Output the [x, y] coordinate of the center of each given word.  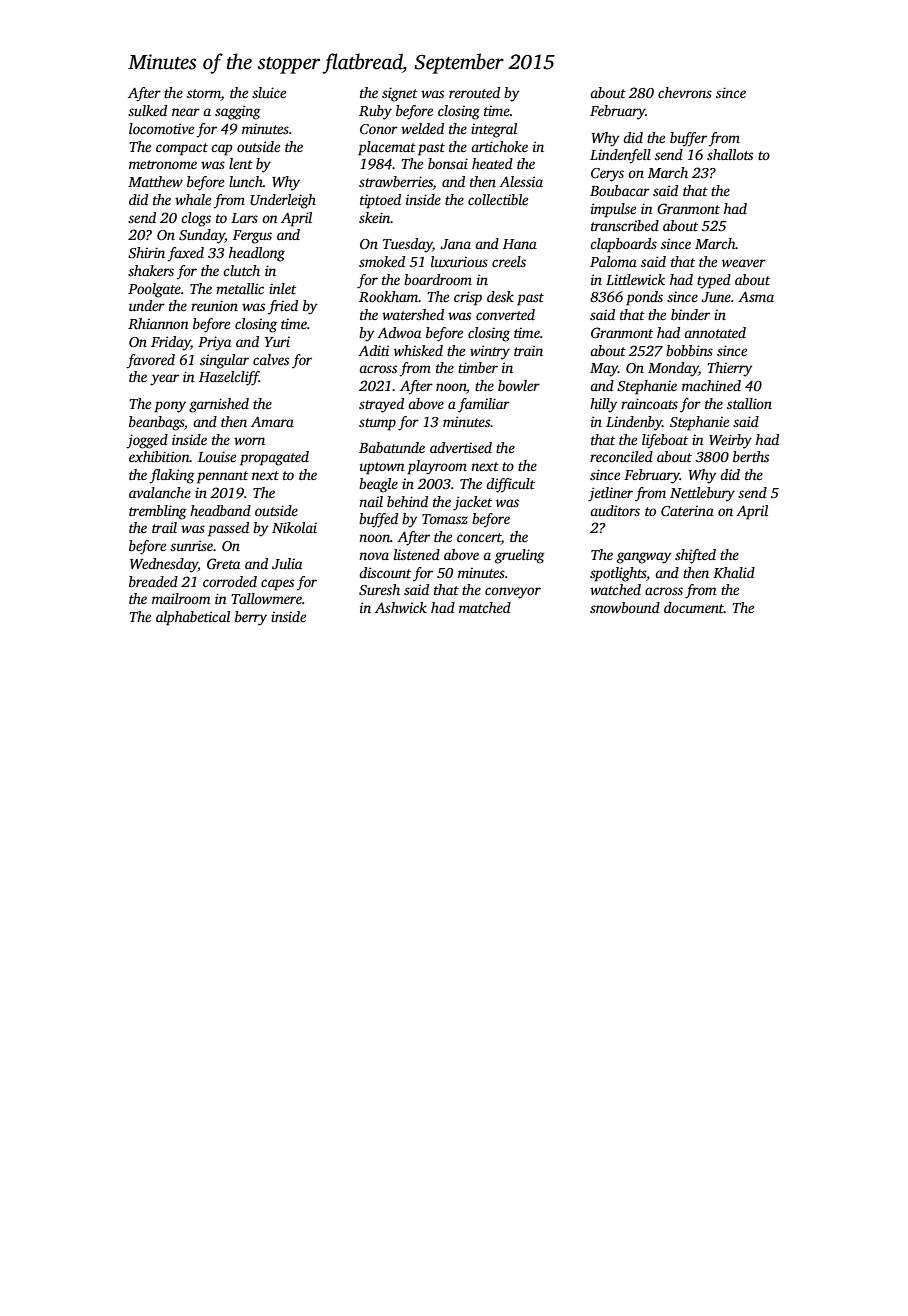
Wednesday [164, 565]
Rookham [389, 296]
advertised [461, 447]
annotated [715, 332]
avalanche [160, 492]
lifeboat [665, 441]
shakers [151, 270]
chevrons [685, 92]
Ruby [375, 112]
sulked [147, 110]
